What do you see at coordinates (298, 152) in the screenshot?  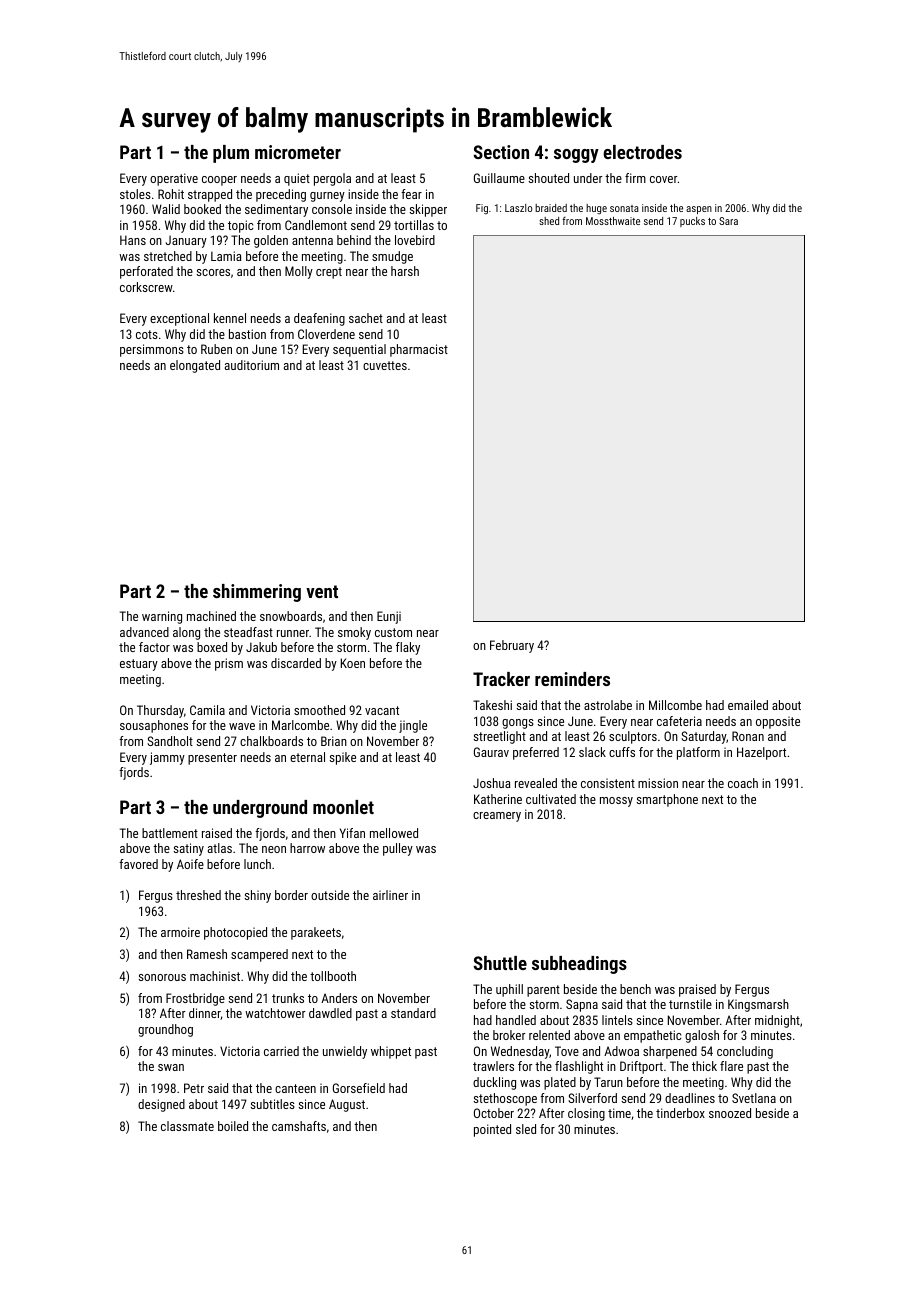 I see `micrometer` at bounding box center [298, 152].
